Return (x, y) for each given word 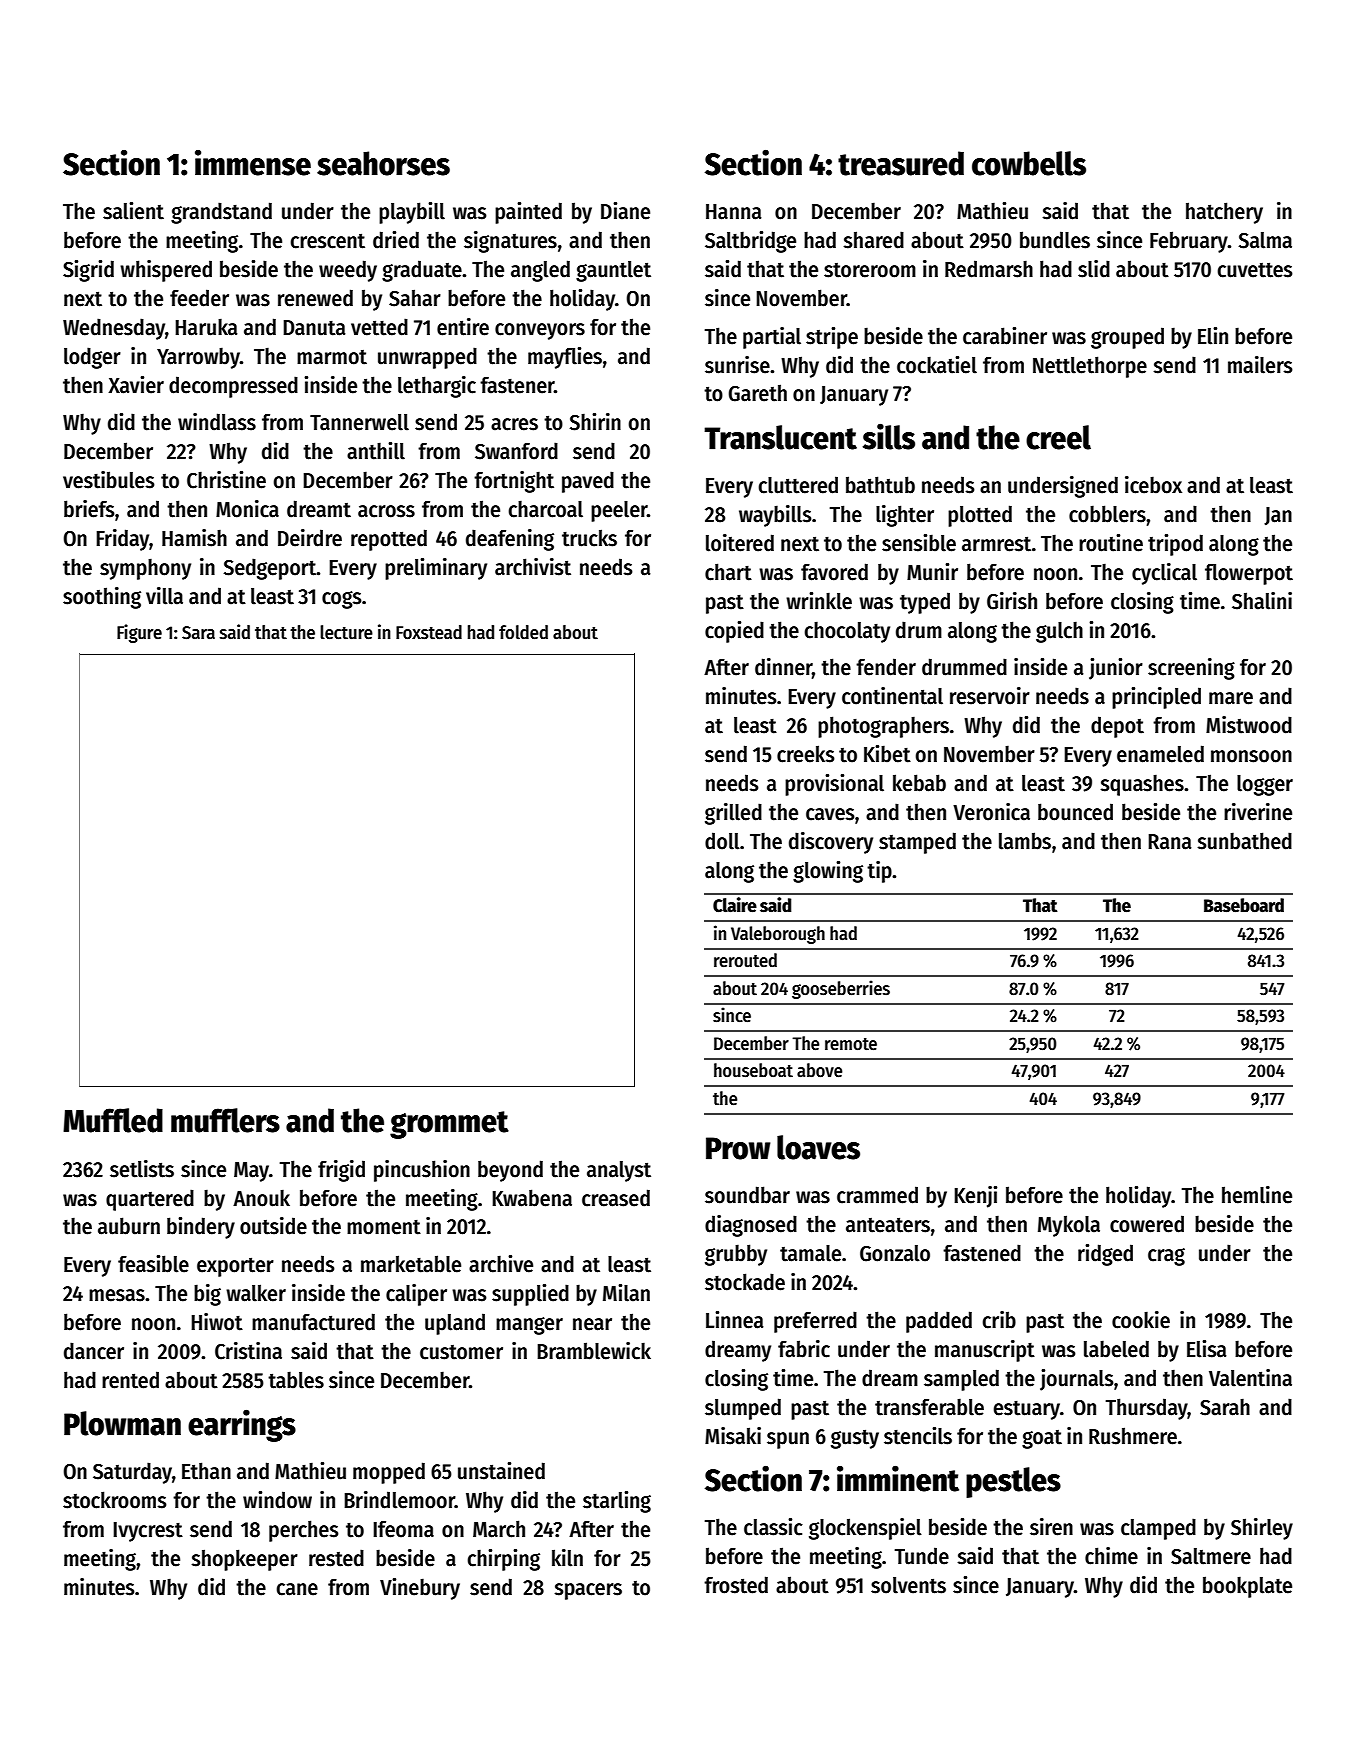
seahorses (383, 163)
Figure (139, 633)
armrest (996, 544)
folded (523, 632)
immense (253, 163)
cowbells (1029, 163)
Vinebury (420, 1589)
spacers (588, 1591)
